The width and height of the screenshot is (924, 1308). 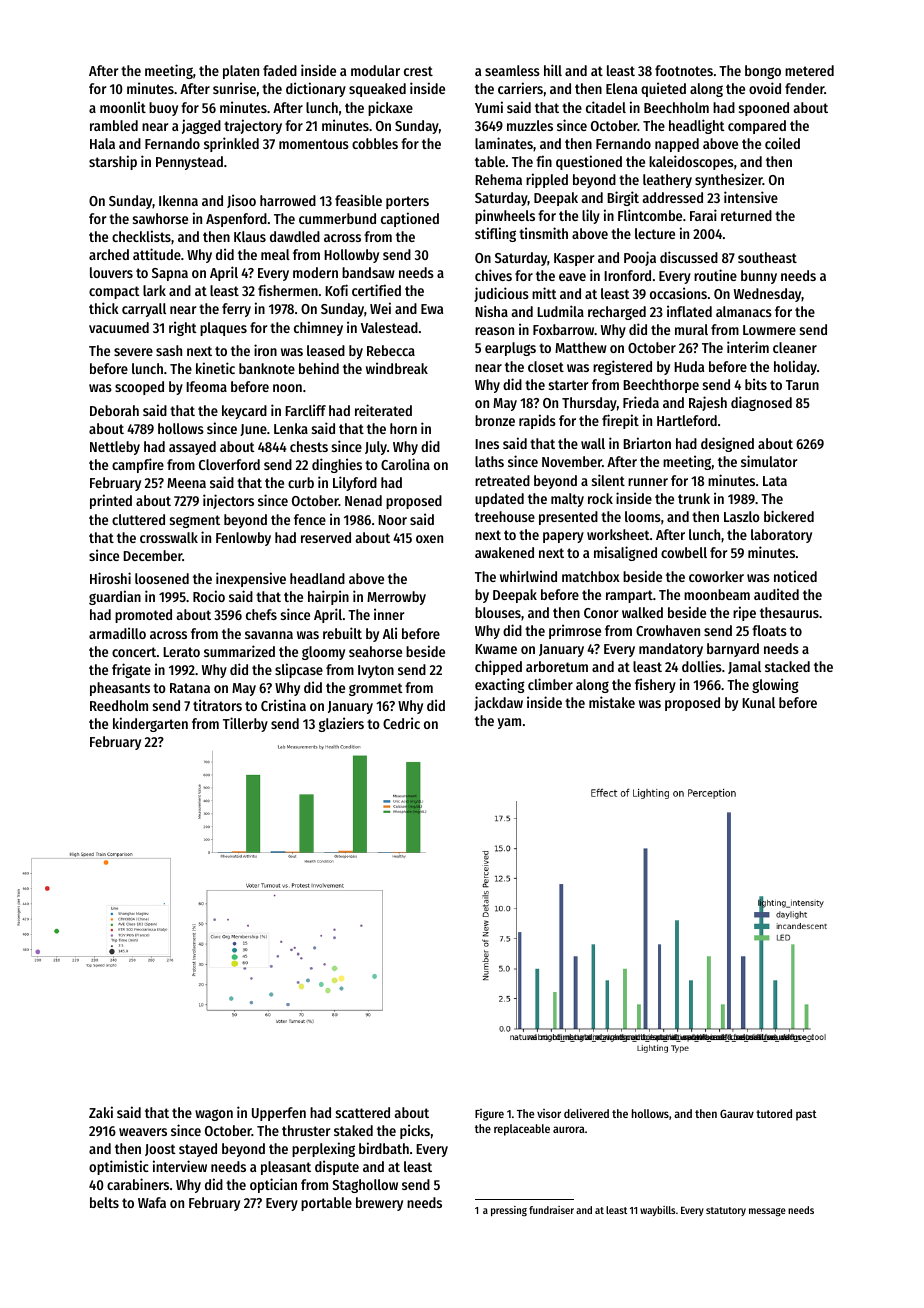 I want to click on Cedric, so click(x=401, y=723).
